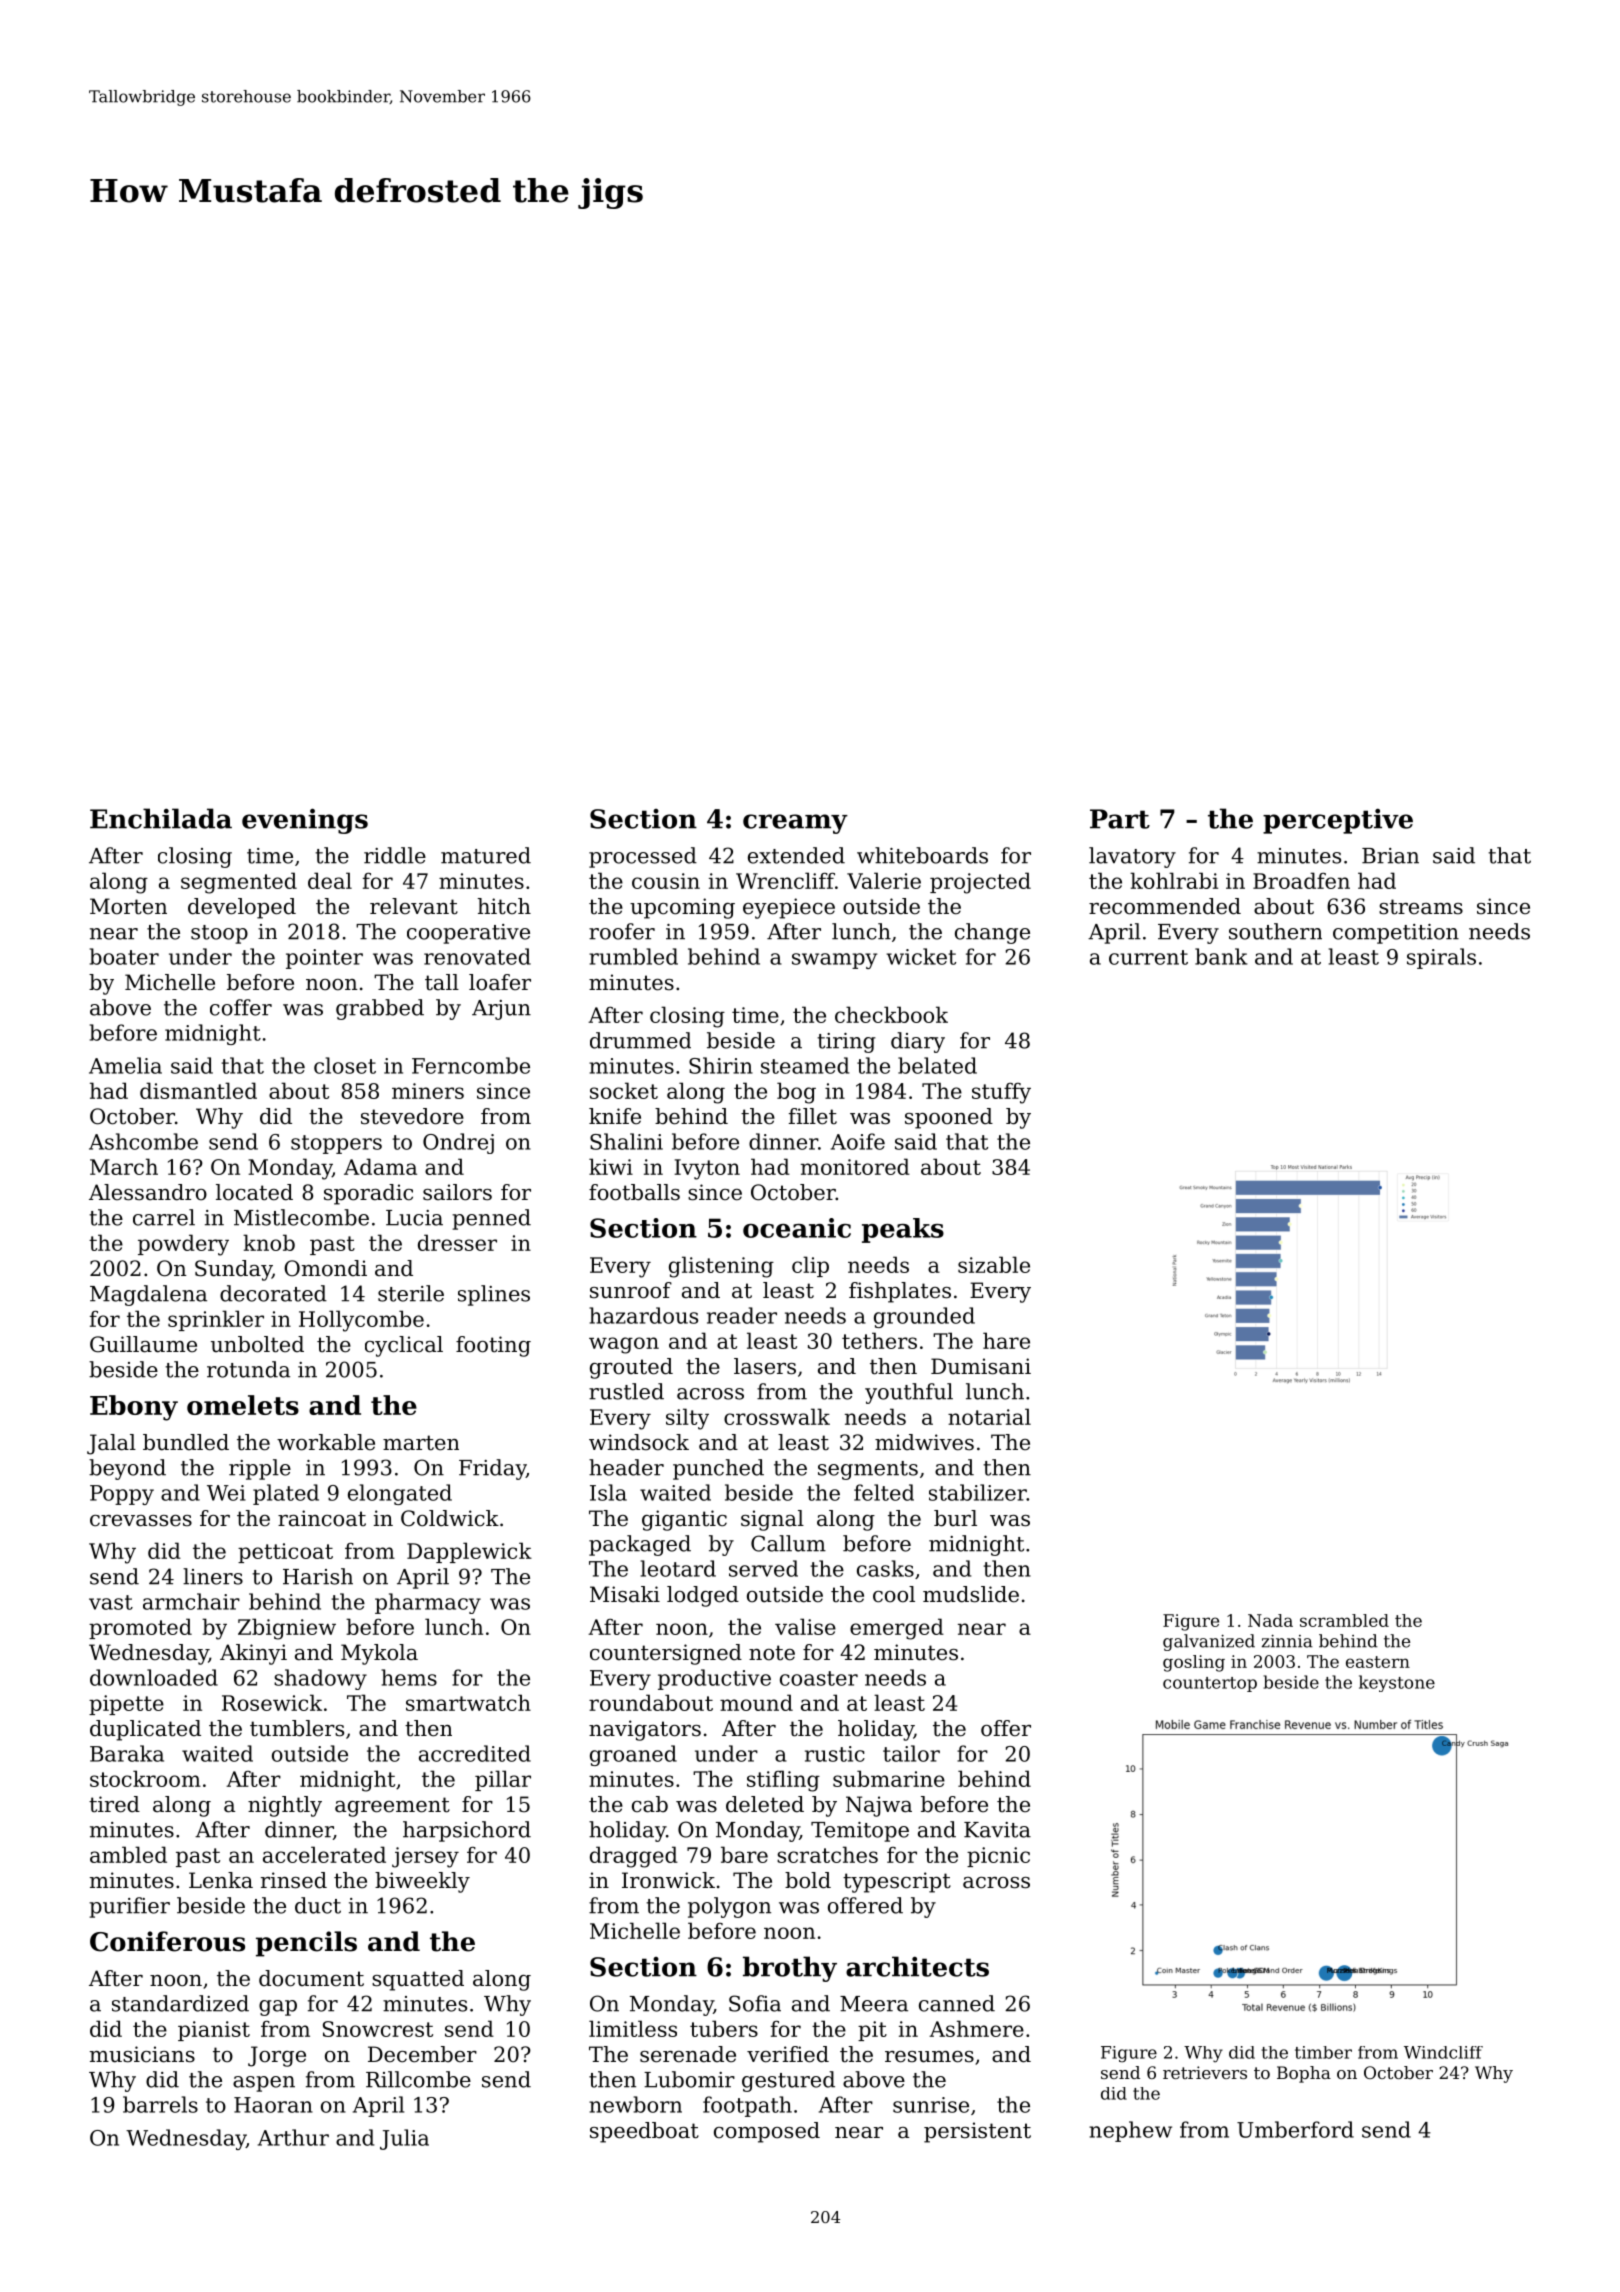  I want to click on eastern, so click(1378, 1662).
